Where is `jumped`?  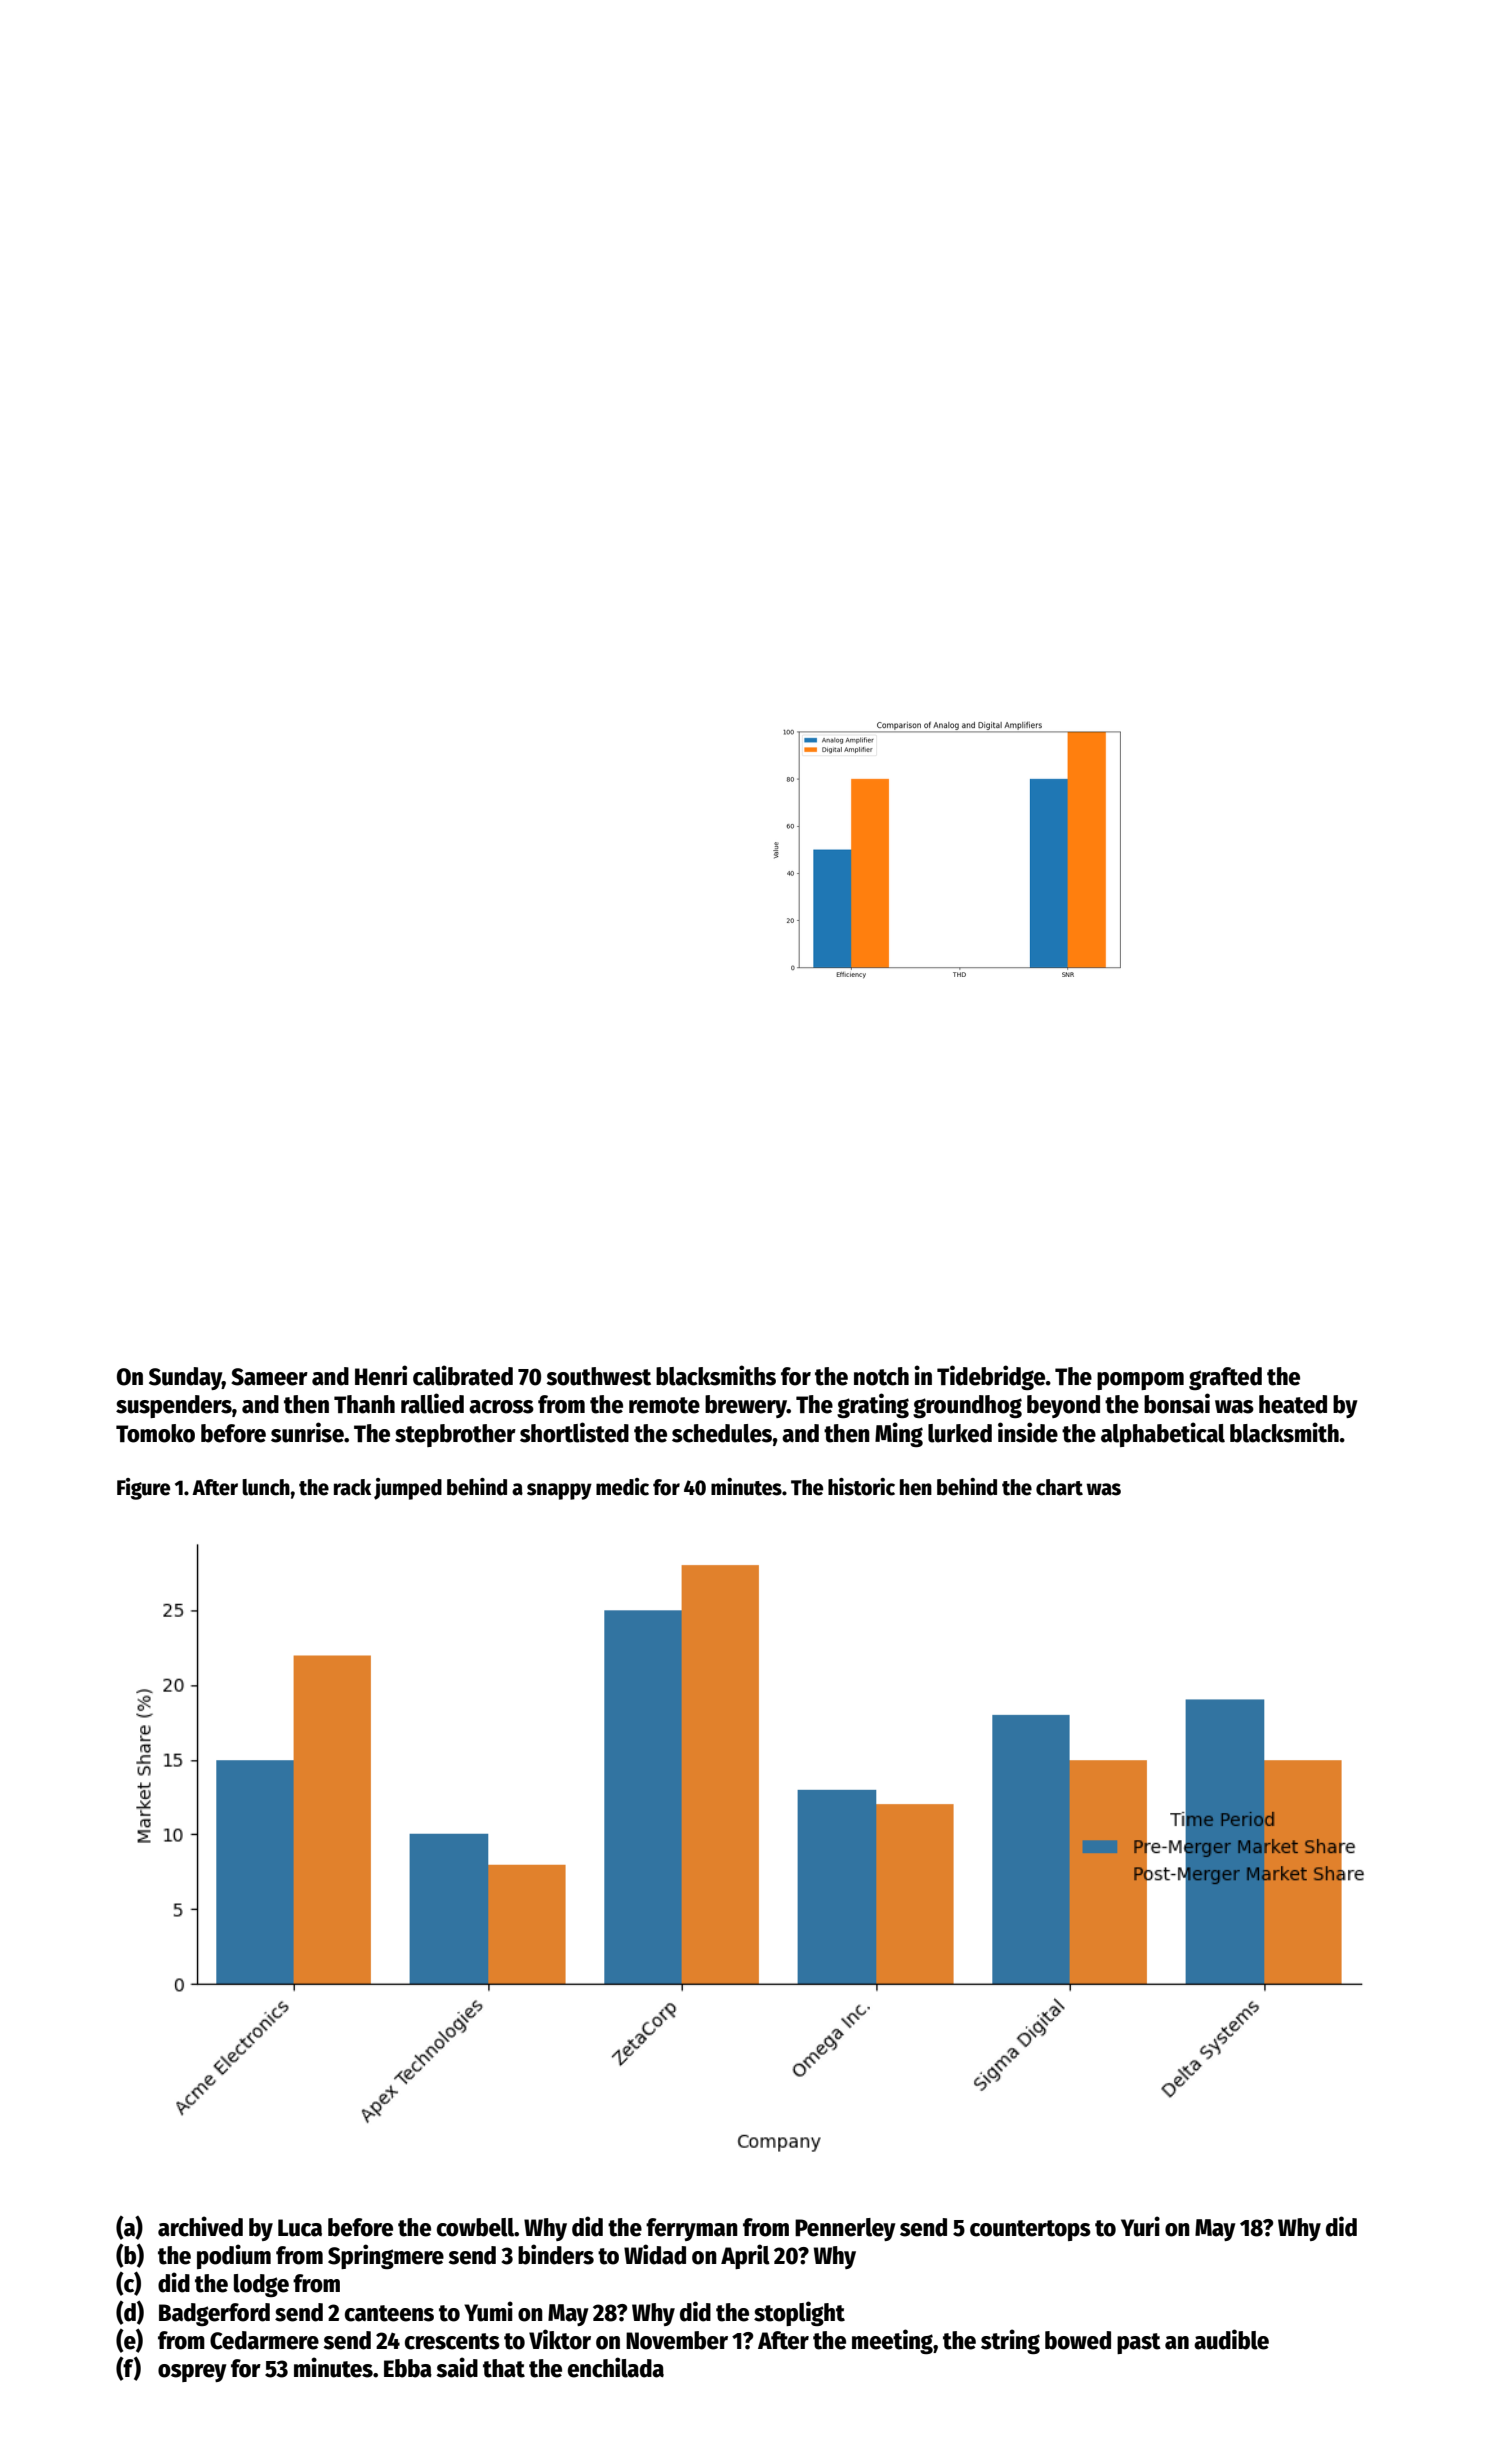 jumped is located at coordinates (408, 1489).
